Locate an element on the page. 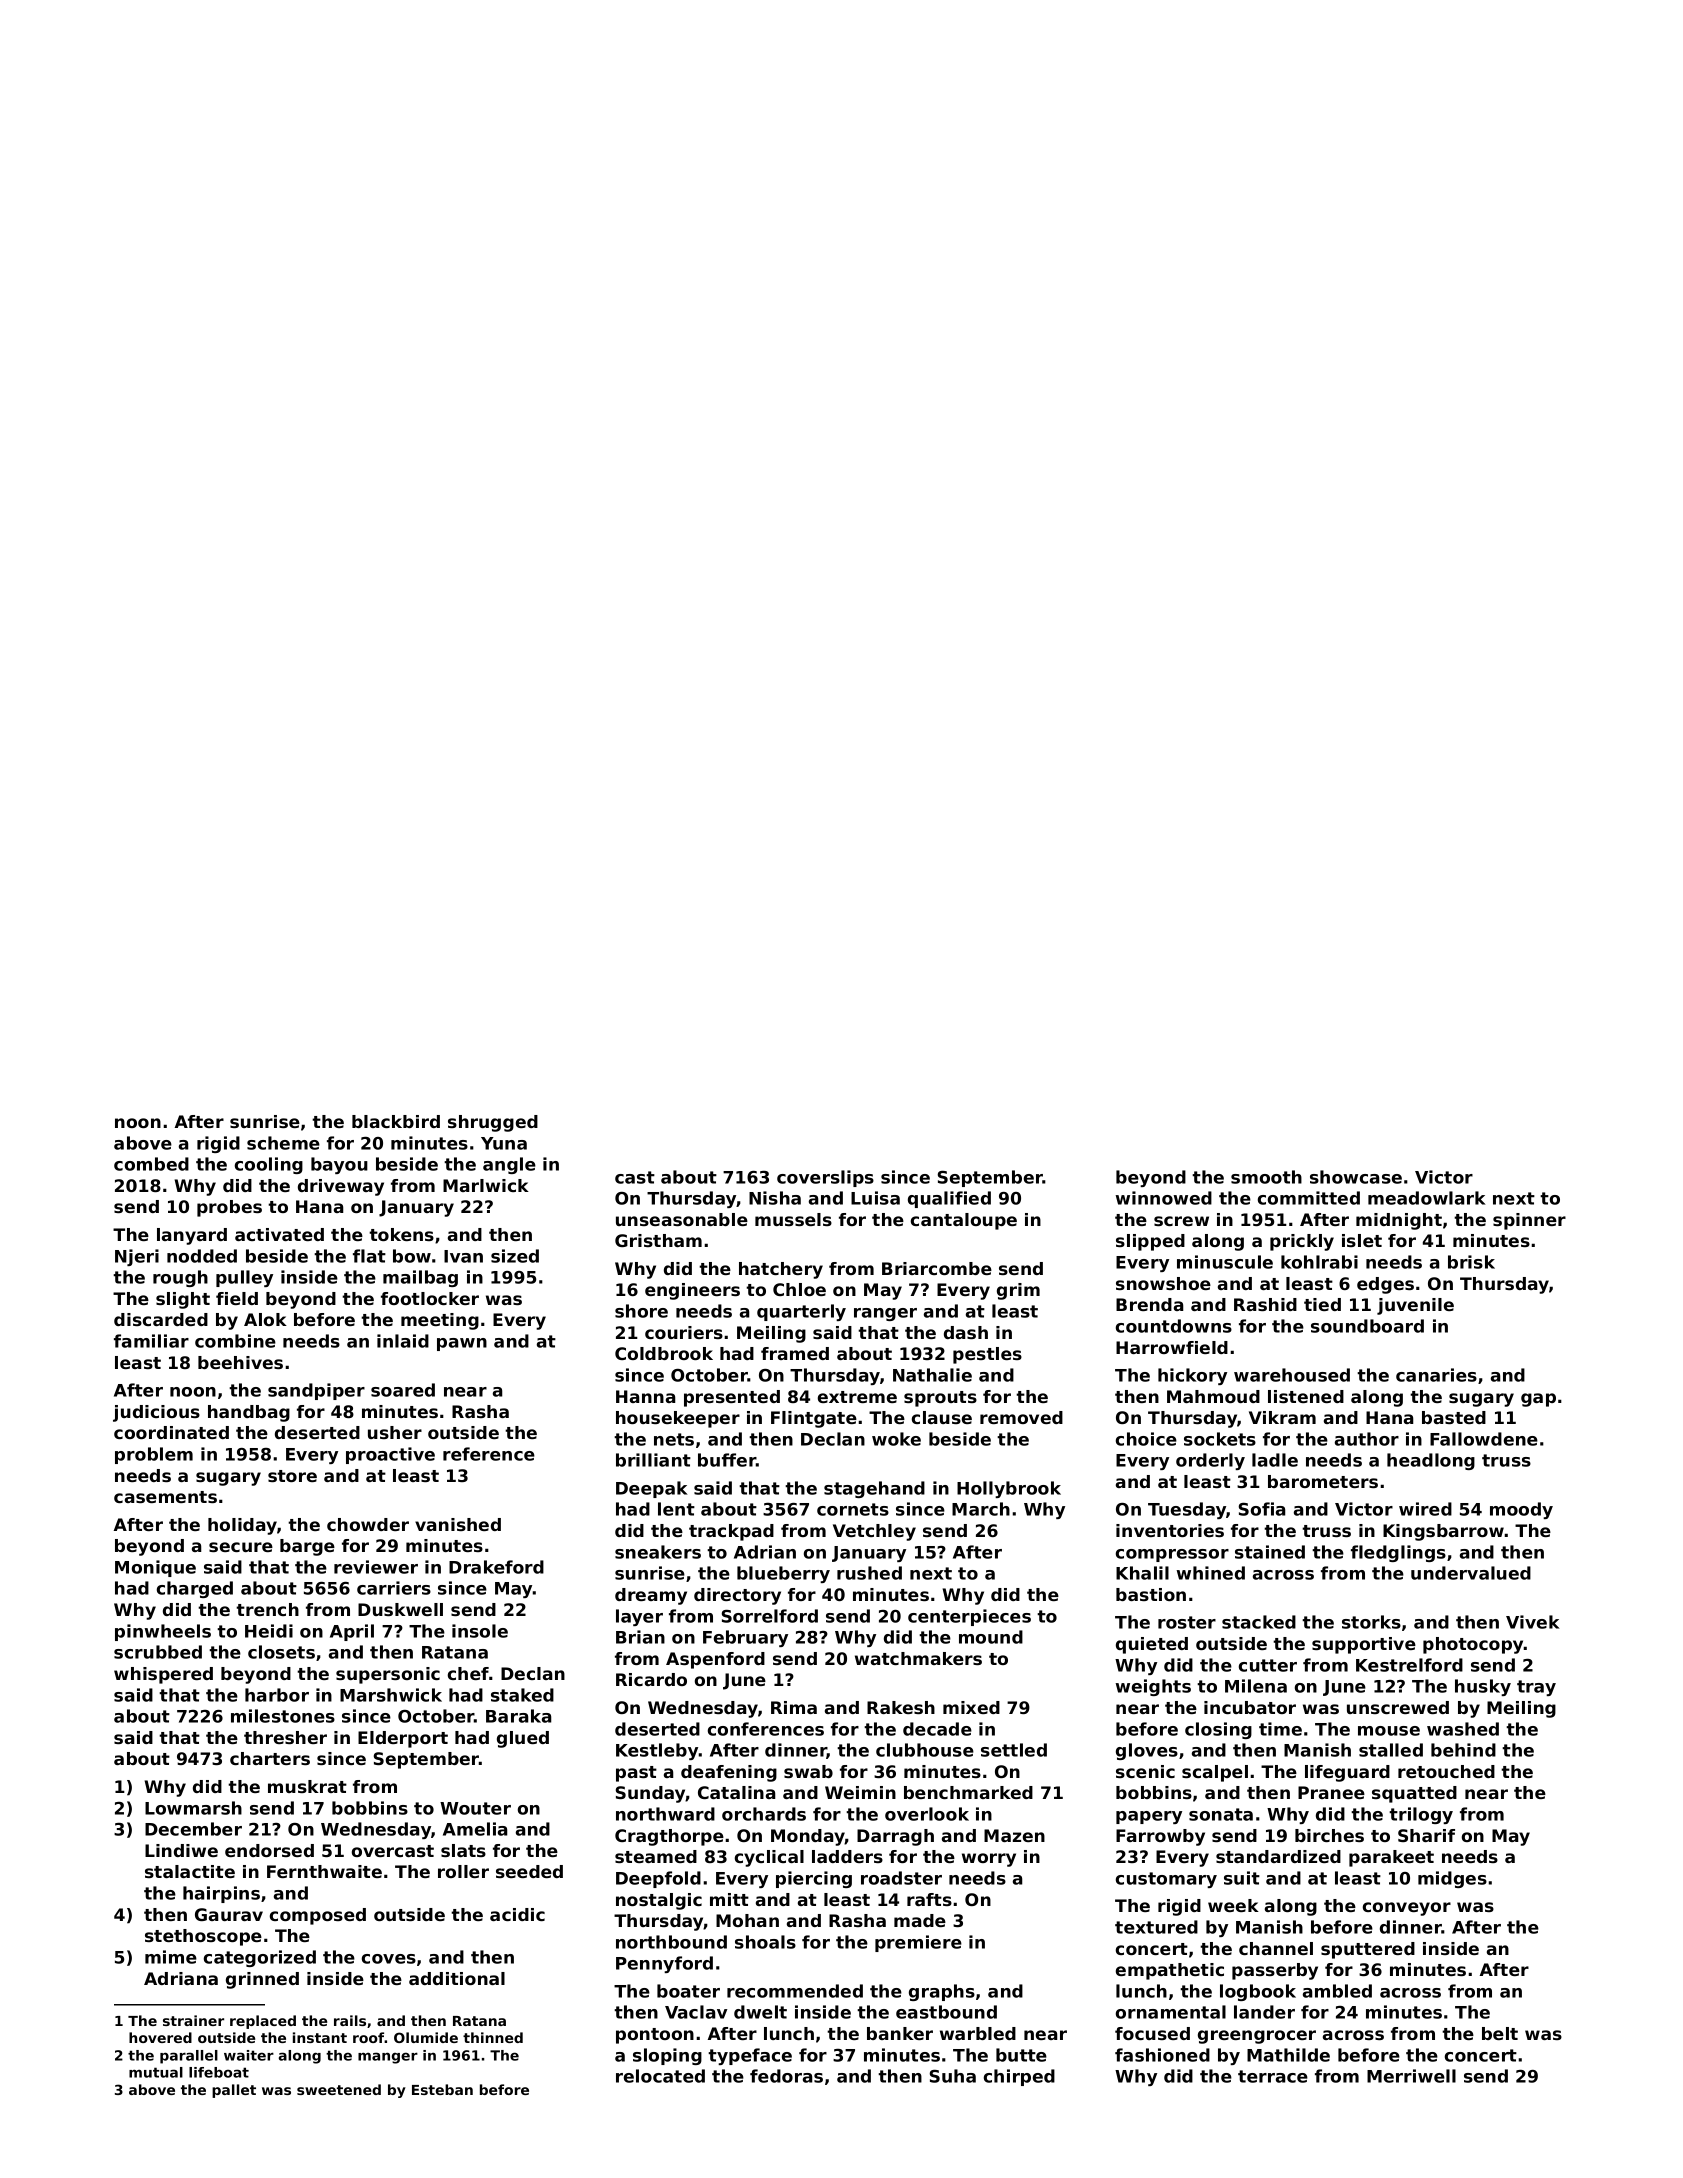 The width and height of the document is (1683, 2178). coves is located at coordinates (389, 1959).
